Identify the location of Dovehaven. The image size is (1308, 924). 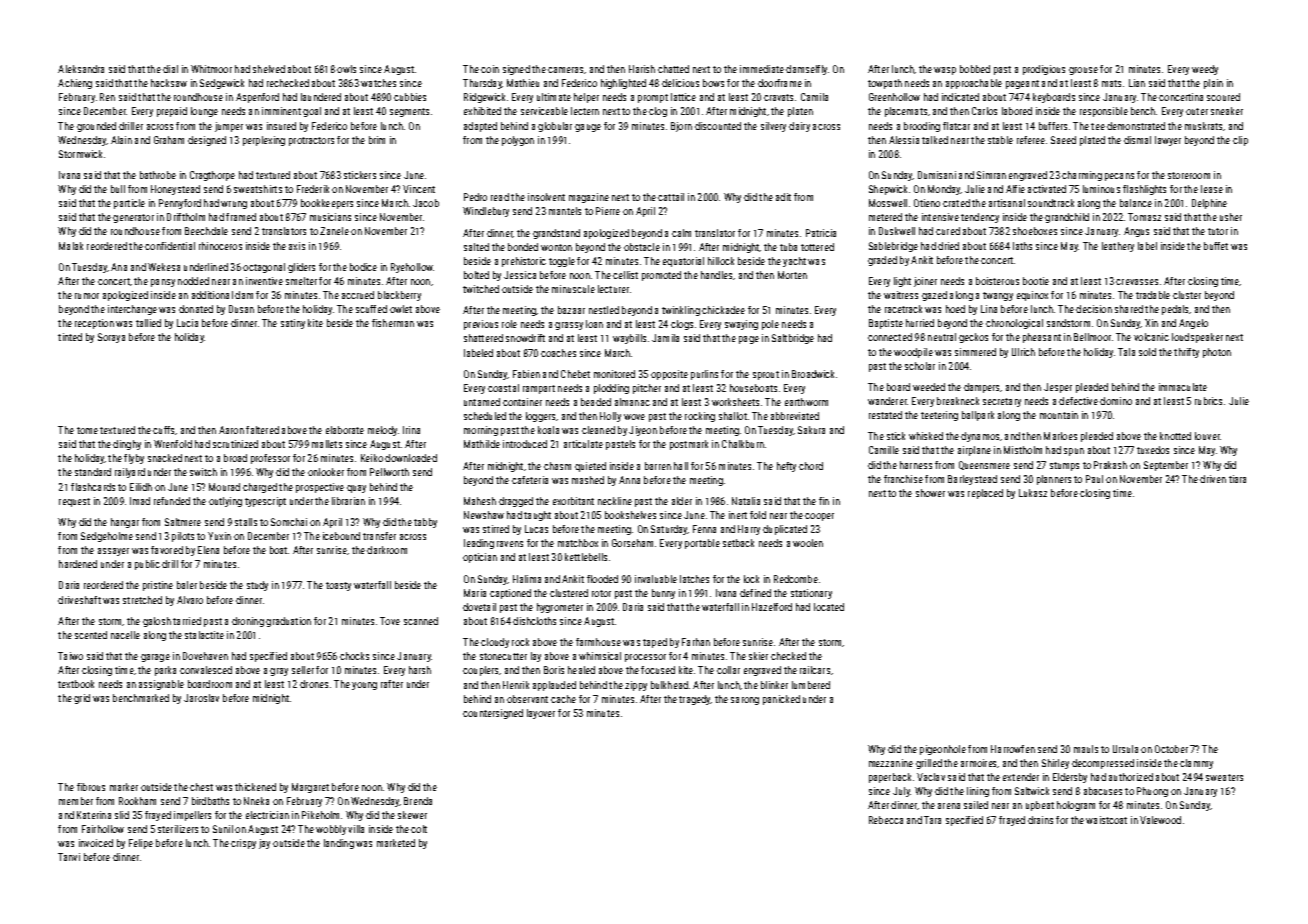
(205, 656).
